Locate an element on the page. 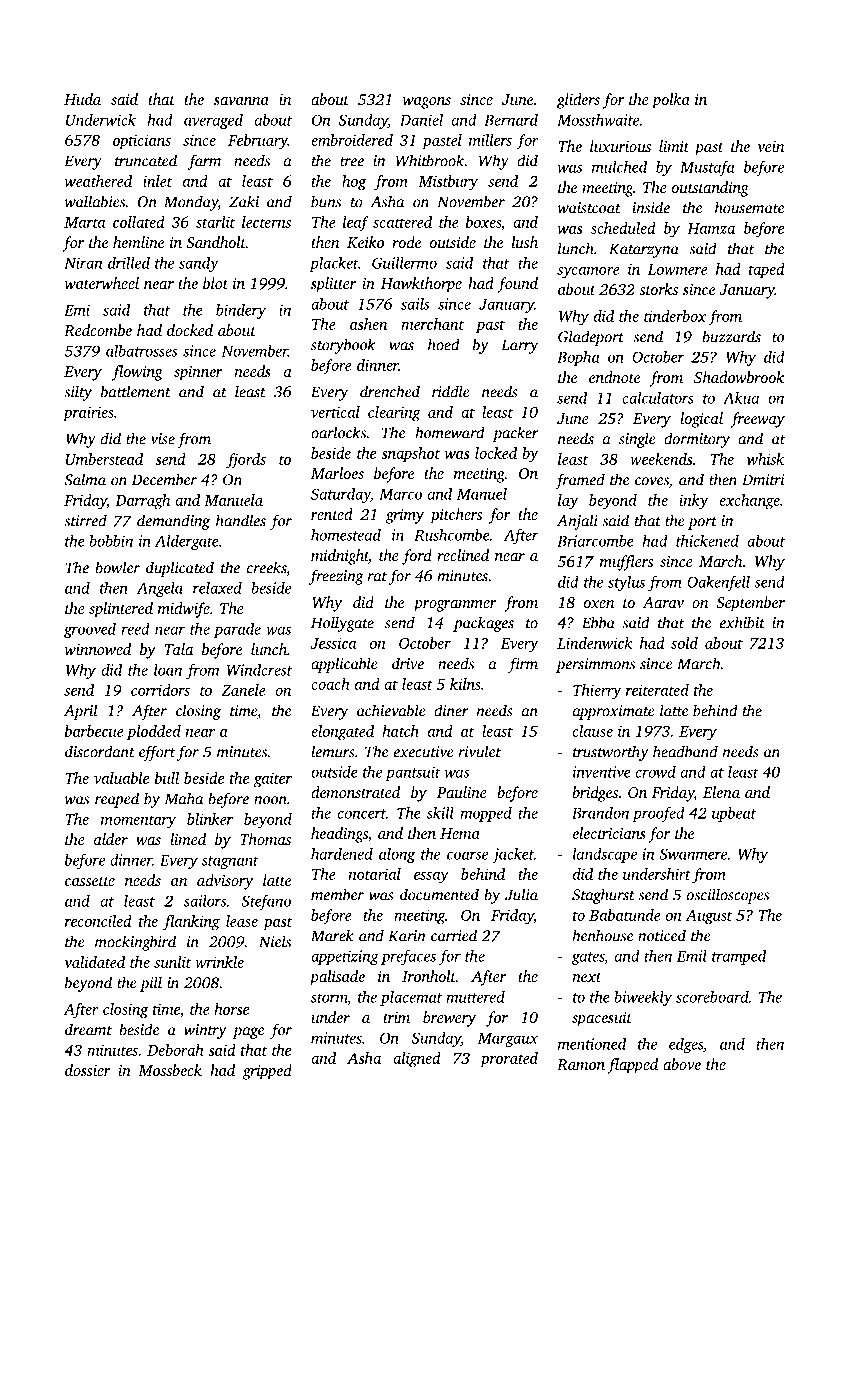 The width and height of the page is (849, 1400). Julia is located at coordinates (521, 894).
